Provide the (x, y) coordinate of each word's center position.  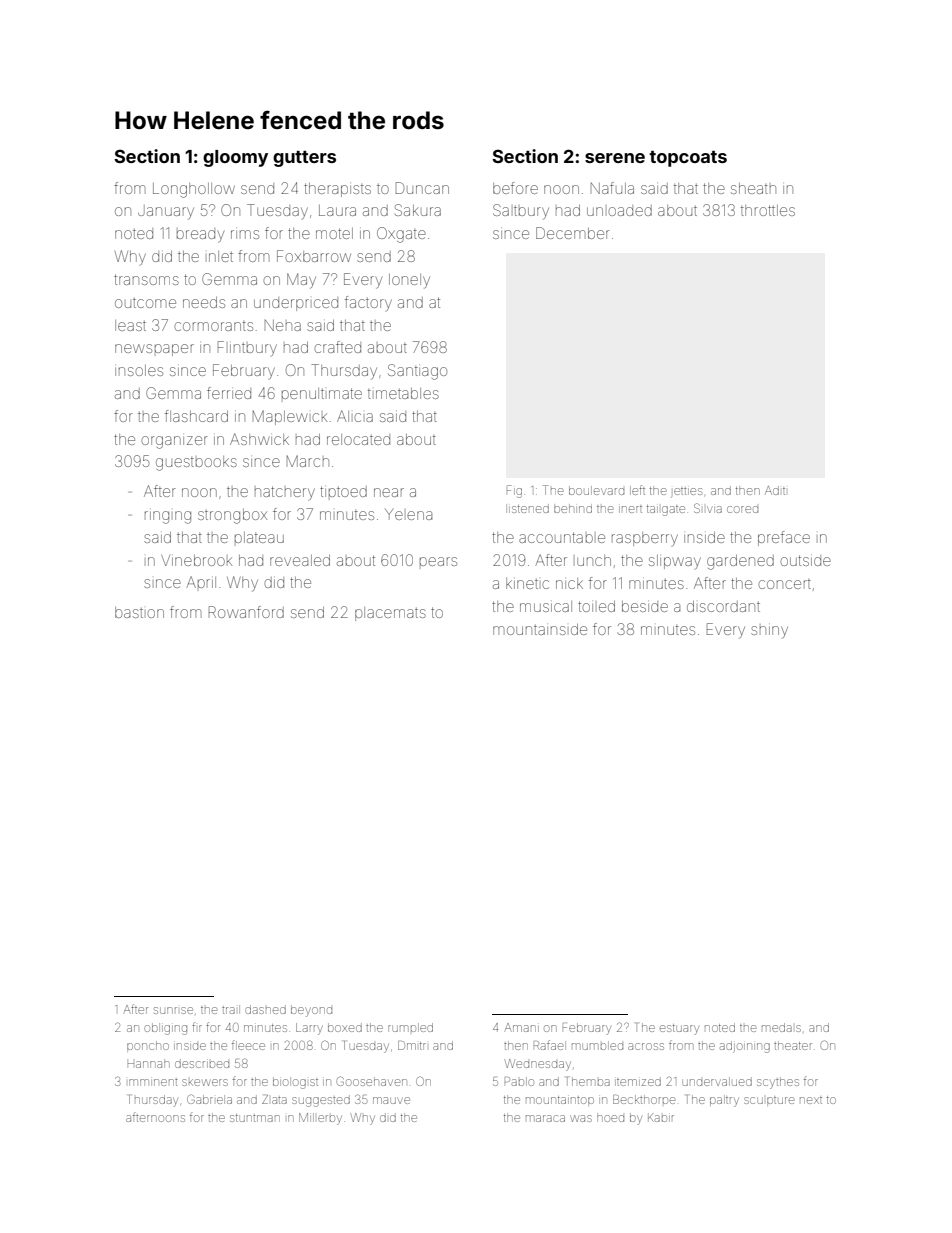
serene (615, 158)
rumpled (410, 1027)
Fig (514, 491)
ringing (168, 517)
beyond (311, 1011)
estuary (679, 1029)
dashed (265, 1009)
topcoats (688, 159)
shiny (769, 632)
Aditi (775, 490)
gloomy (235, 158)
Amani (522, 1027)
